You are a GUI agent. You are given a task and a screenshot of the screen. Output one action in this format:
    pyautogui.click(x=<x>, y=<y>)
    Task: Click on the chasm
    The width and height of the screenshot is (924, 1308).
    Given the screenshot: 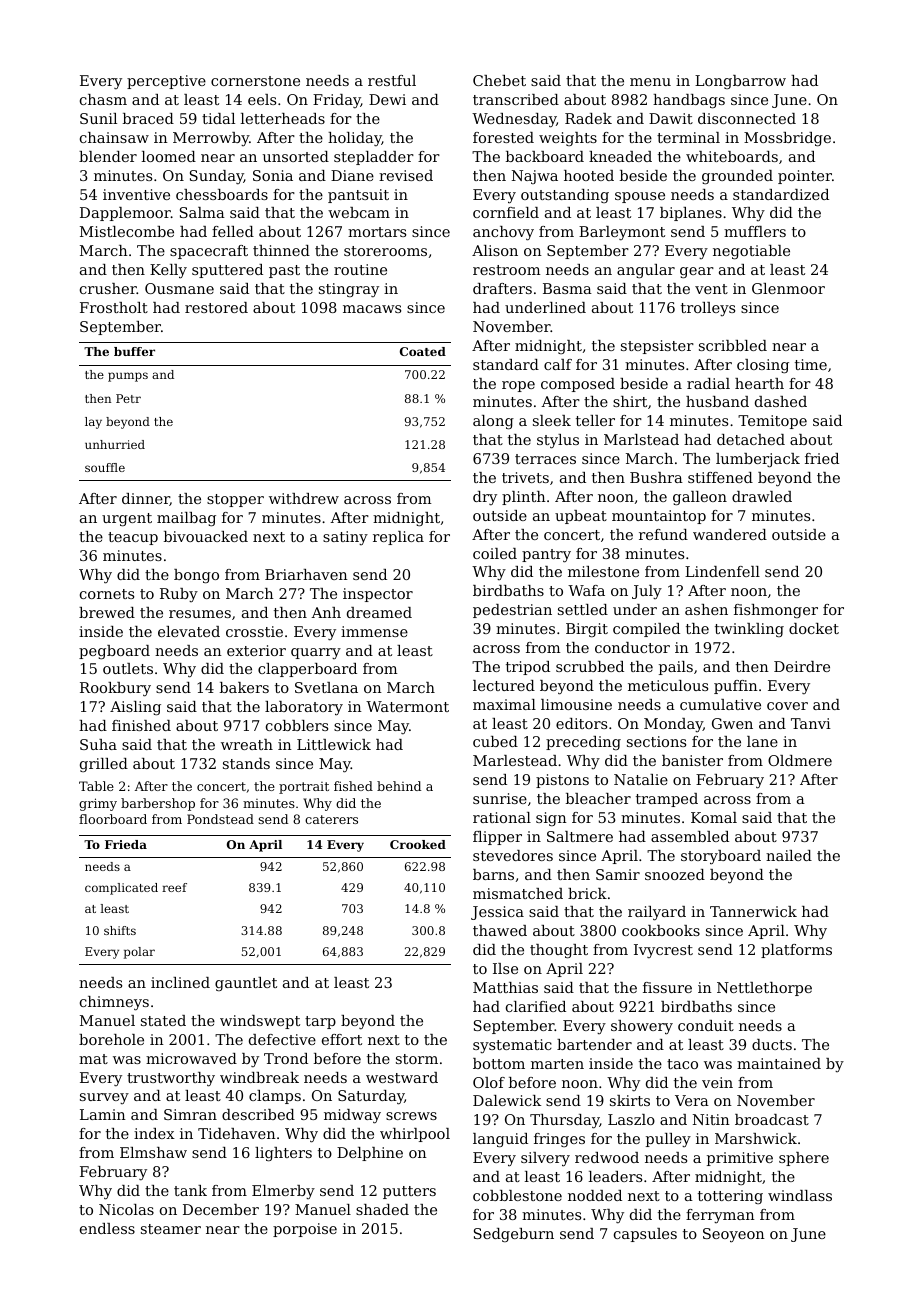 What is the action you would take?
    pyautogui.click(x=103, y=99)
